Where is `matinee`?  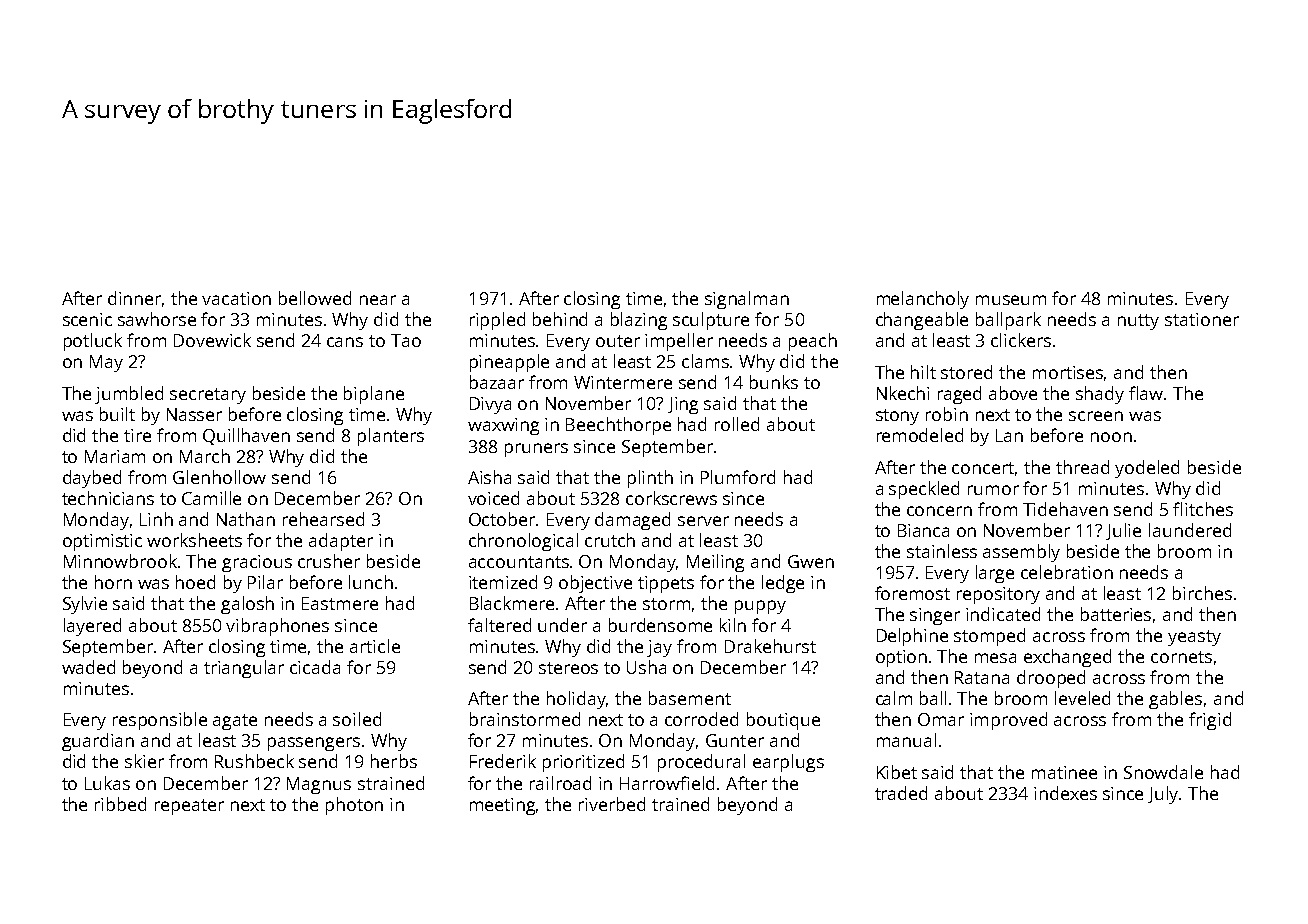 matinee is located at coordinates (1064, 772).
